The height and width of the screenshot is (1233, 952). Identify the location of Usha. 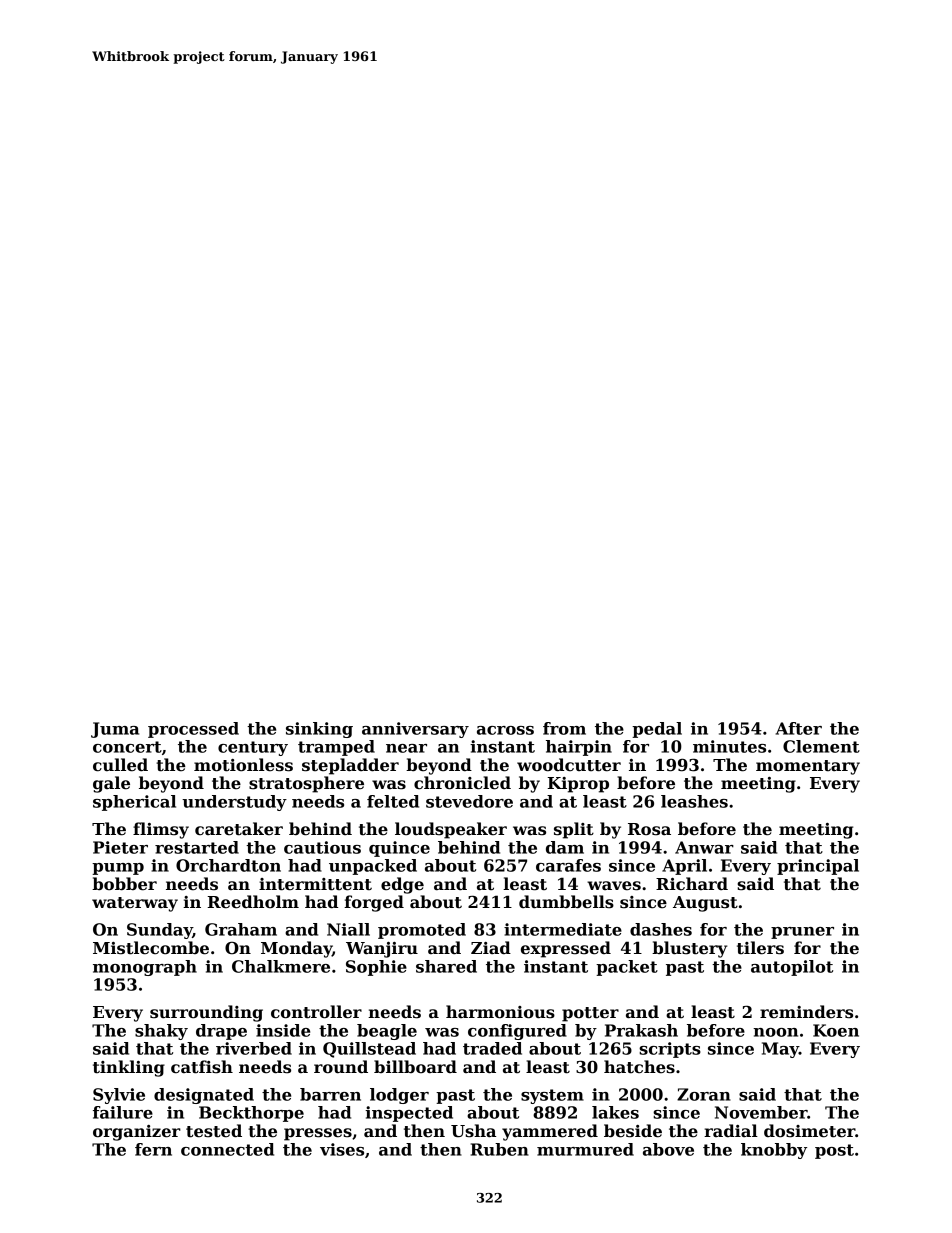
(473, 1131).
